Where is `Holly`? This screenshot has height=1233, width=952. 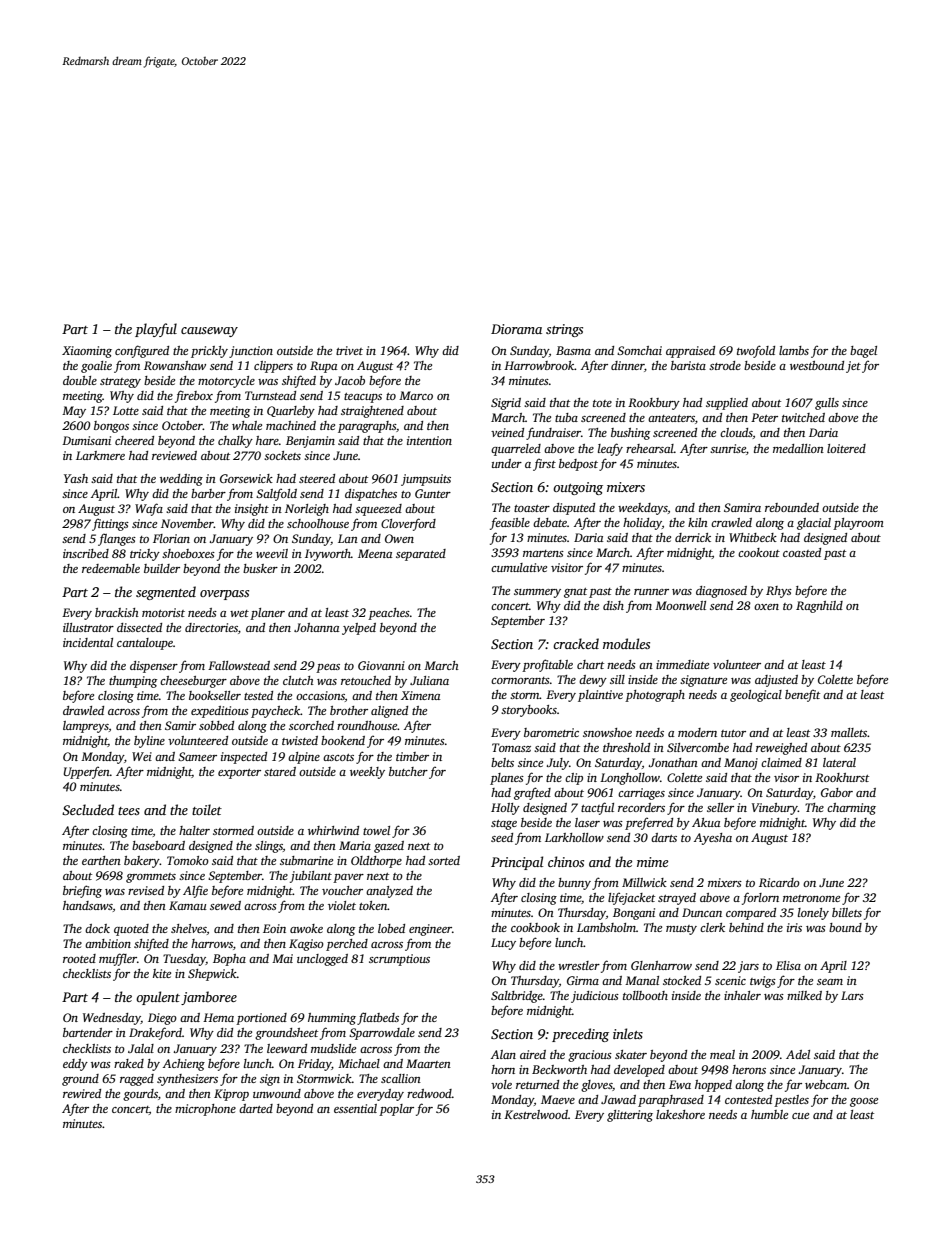
Holly is located at coordinates (505, 809).
